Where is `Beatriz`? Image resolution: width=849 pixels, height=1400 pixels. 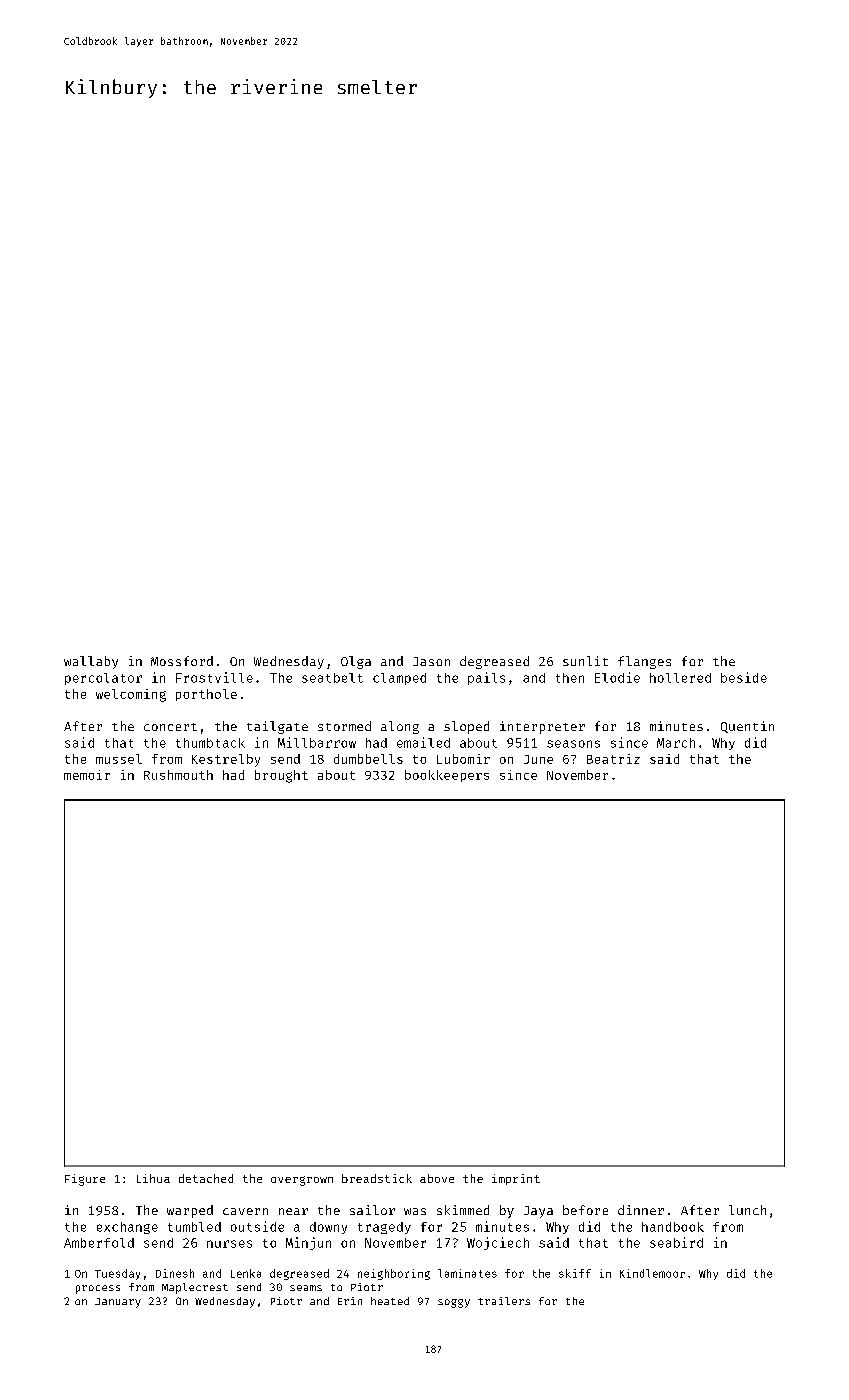 Beatriz is located at coordinates (613, 759).
